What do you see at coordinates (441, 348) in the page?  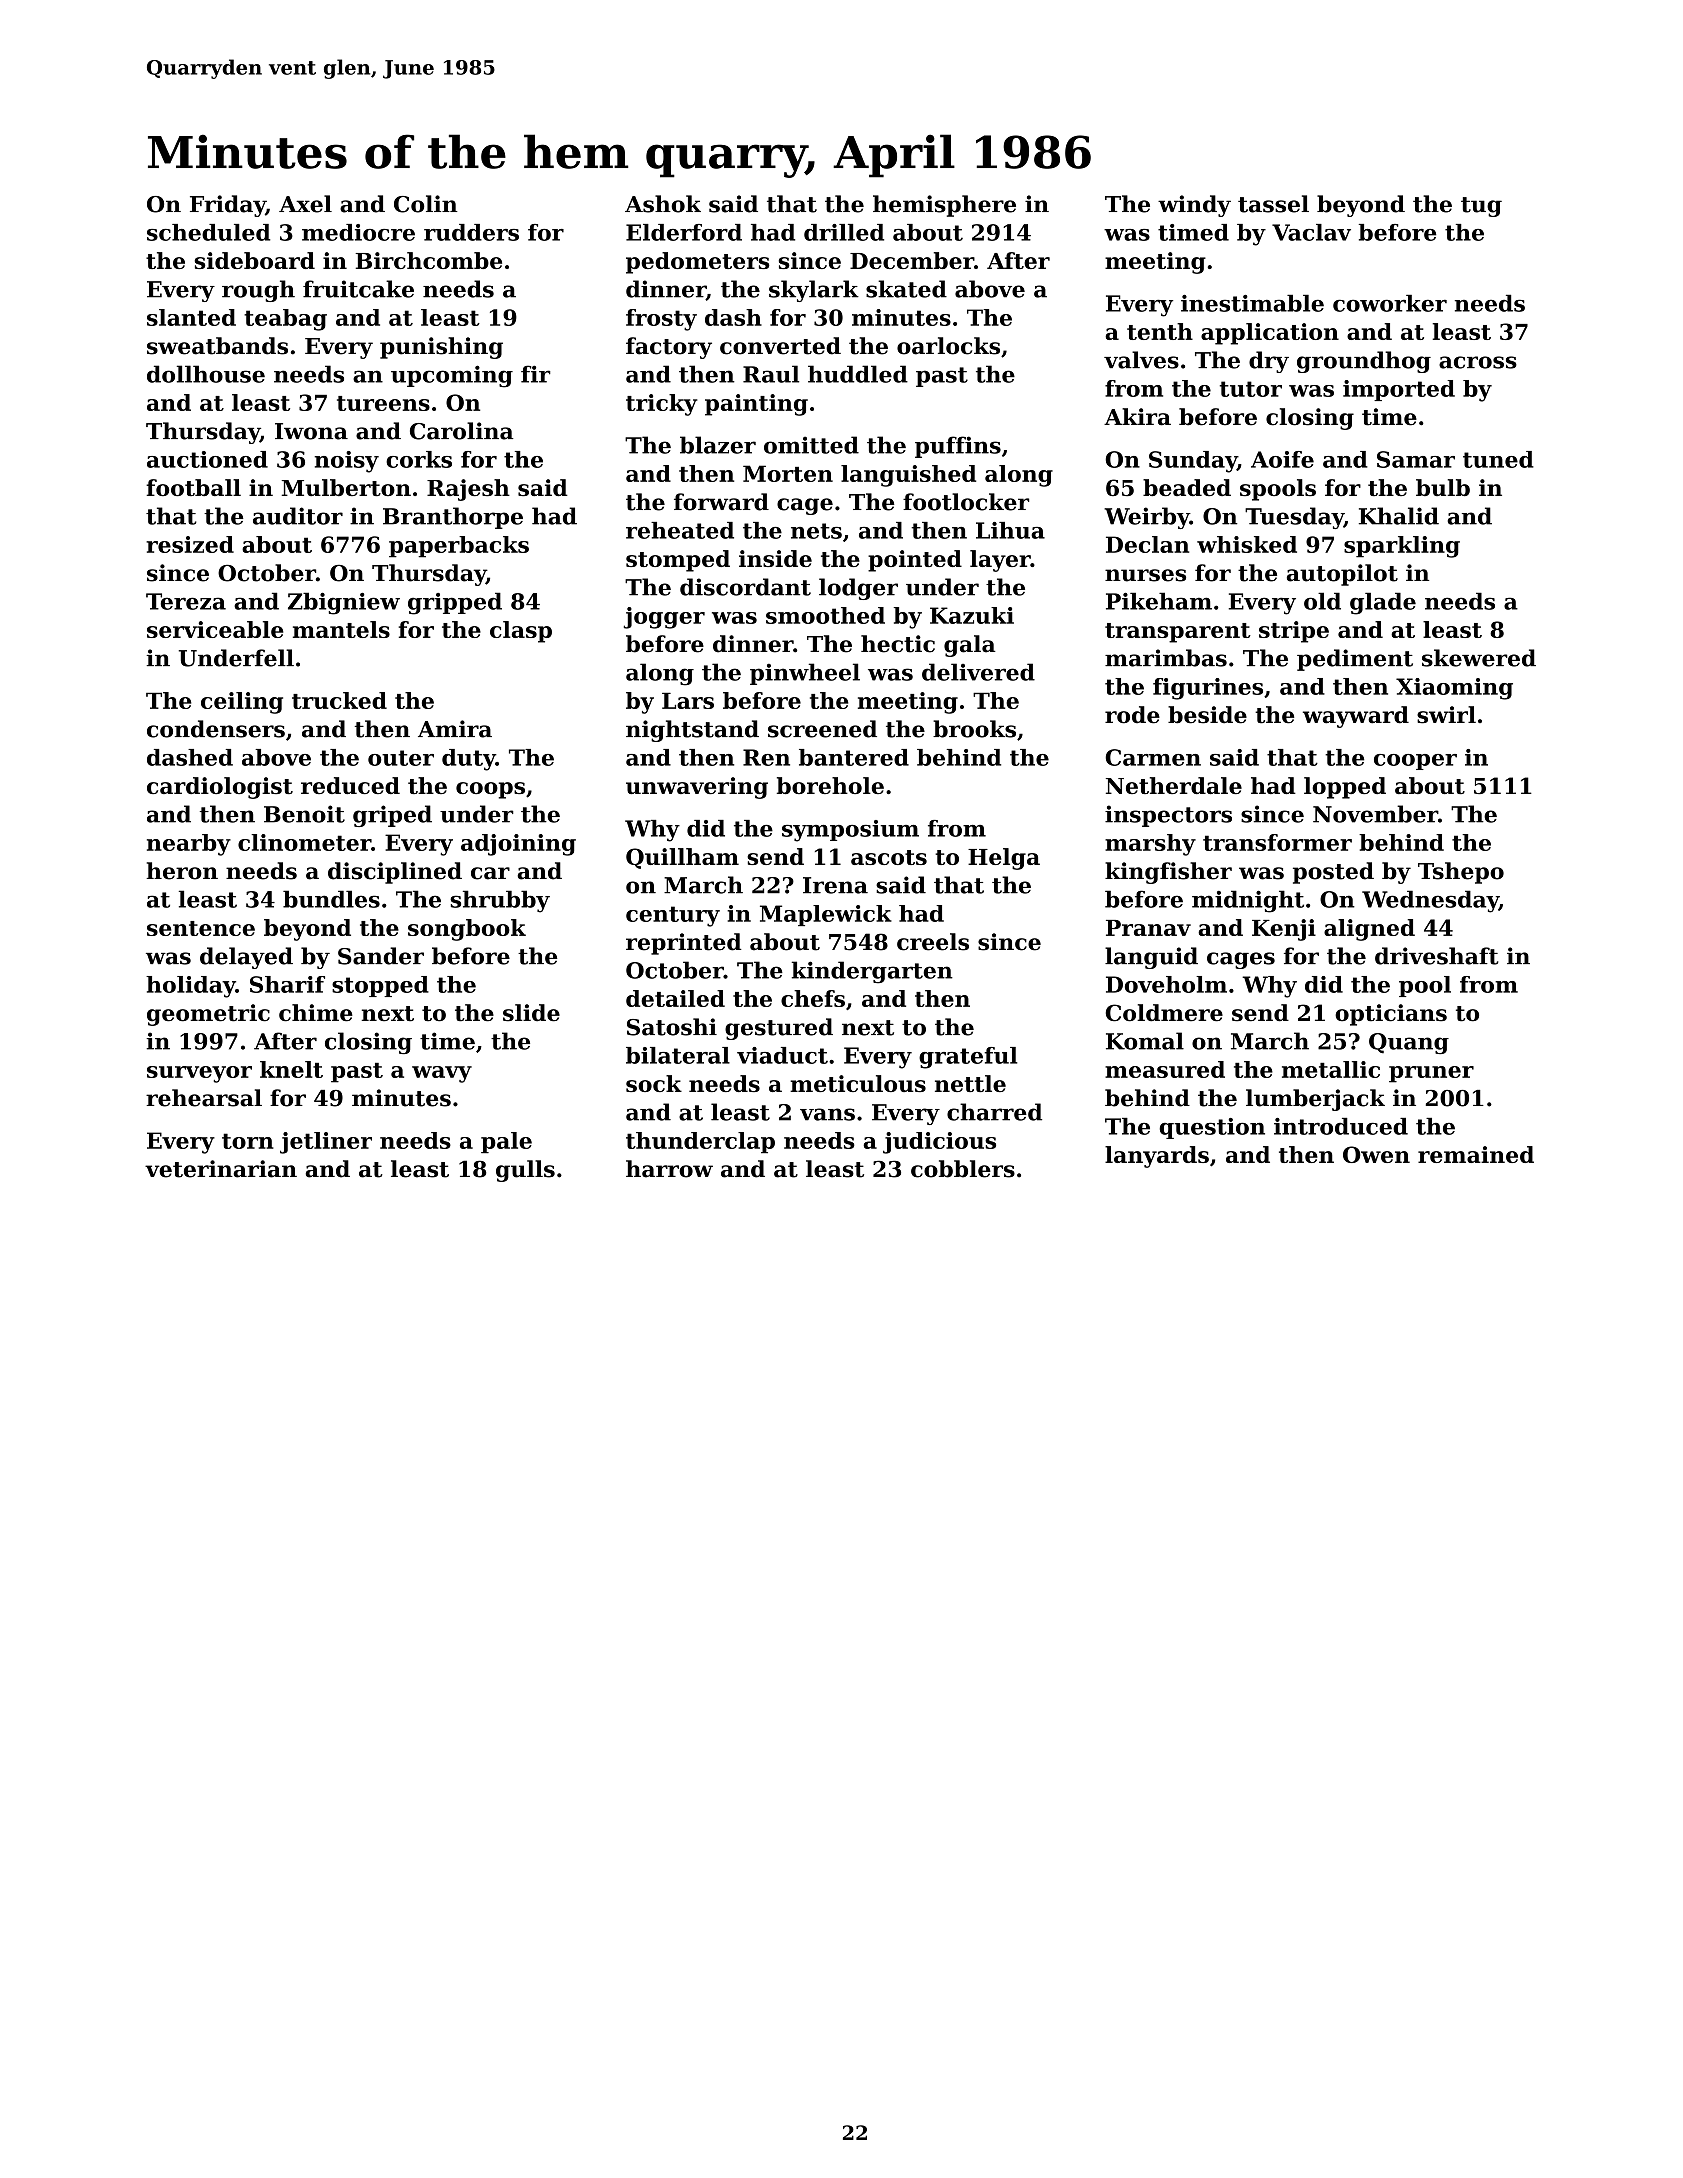 I see `punishing` at bounding box center [441, 348].
